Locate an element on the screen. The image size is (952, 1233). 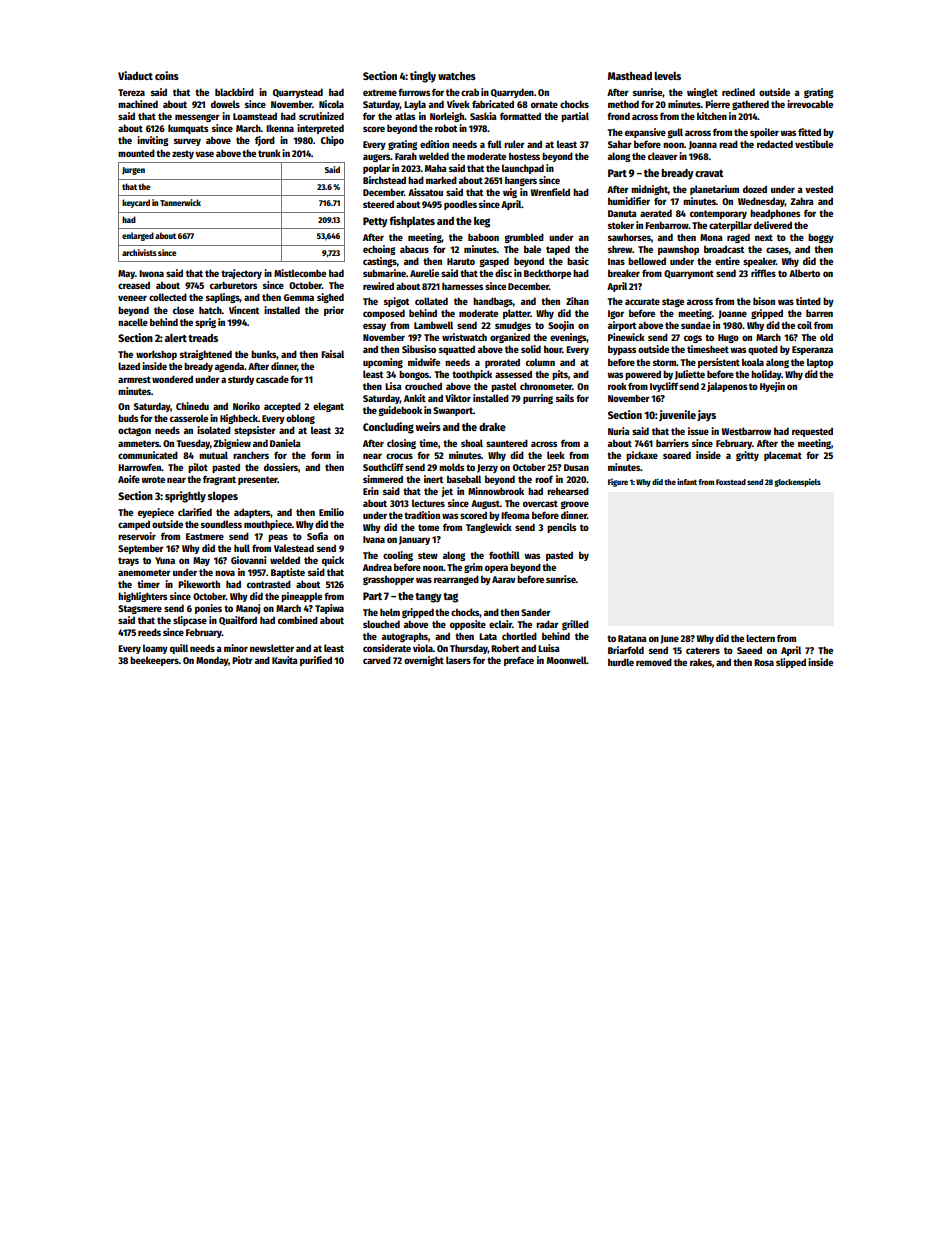
wondered is located at coordinates (172, 379).
